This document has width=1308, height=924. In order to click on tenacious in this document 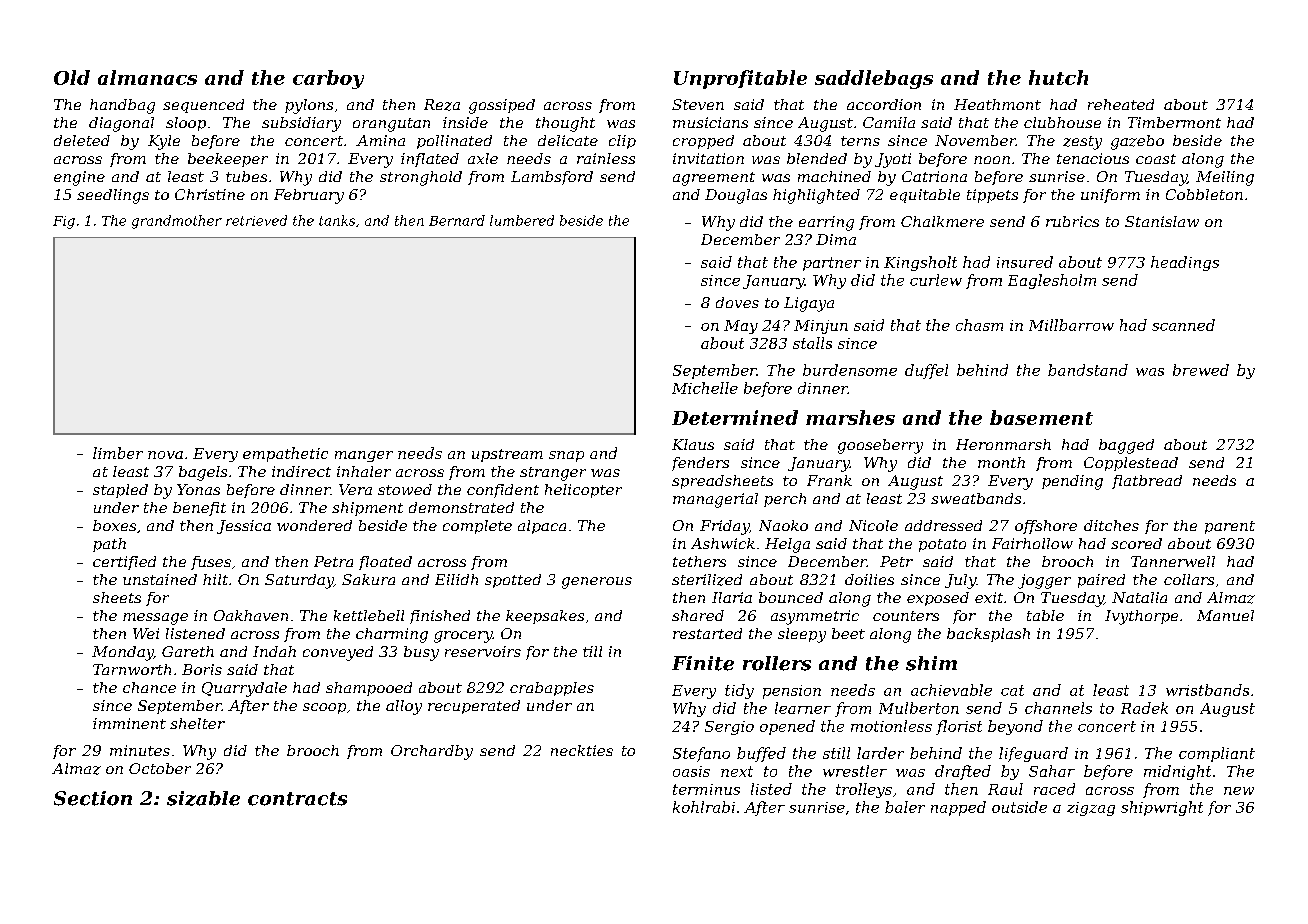, I will do `click(1093, 158)`.
